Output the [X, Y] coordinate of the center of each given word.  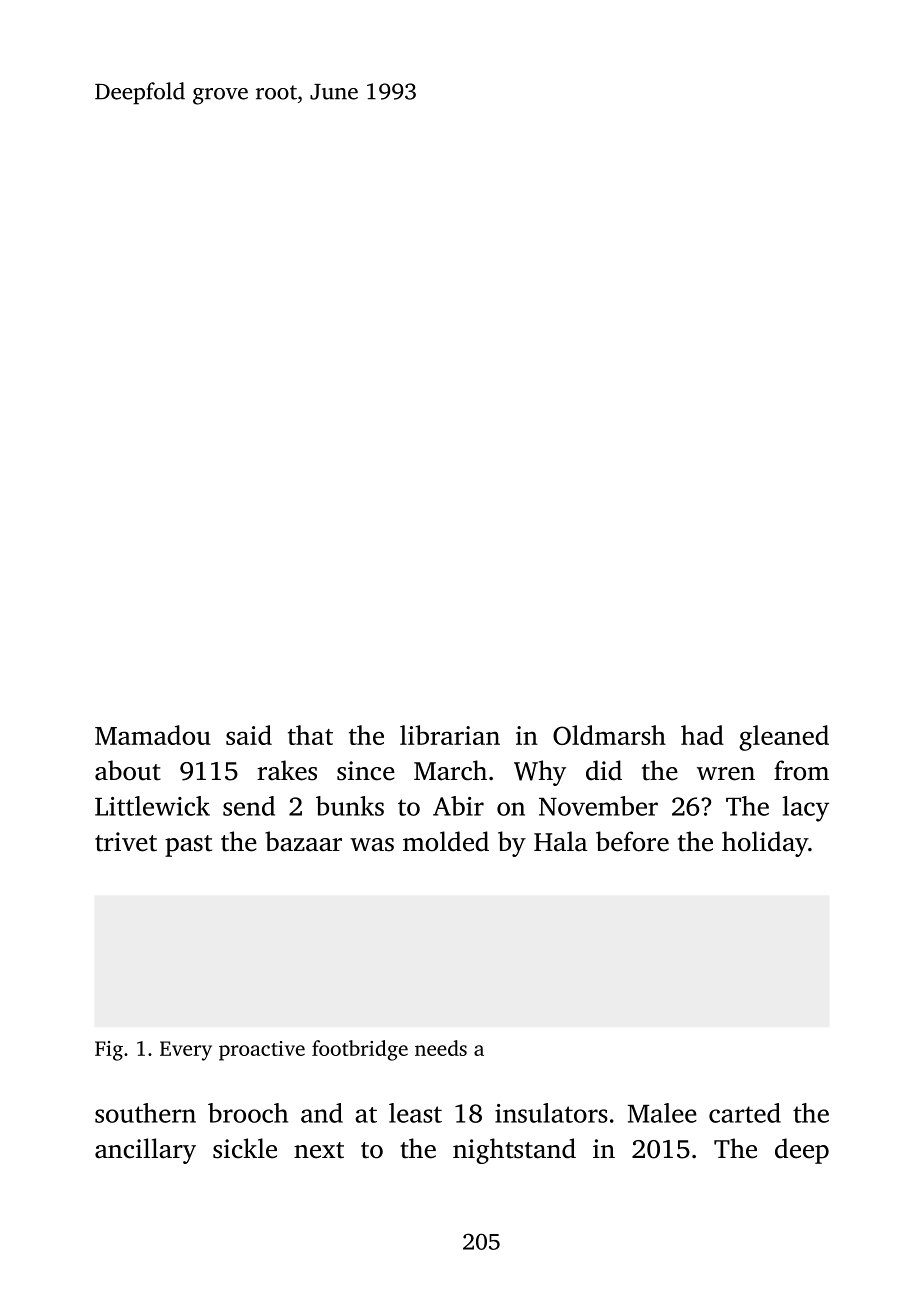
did [604, 770]
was [372, 845]
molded [446, 841]
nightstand [514, 1151]
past [188, 846]
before [632, 841]
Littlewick [152, 806]
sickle [245, 1148]
